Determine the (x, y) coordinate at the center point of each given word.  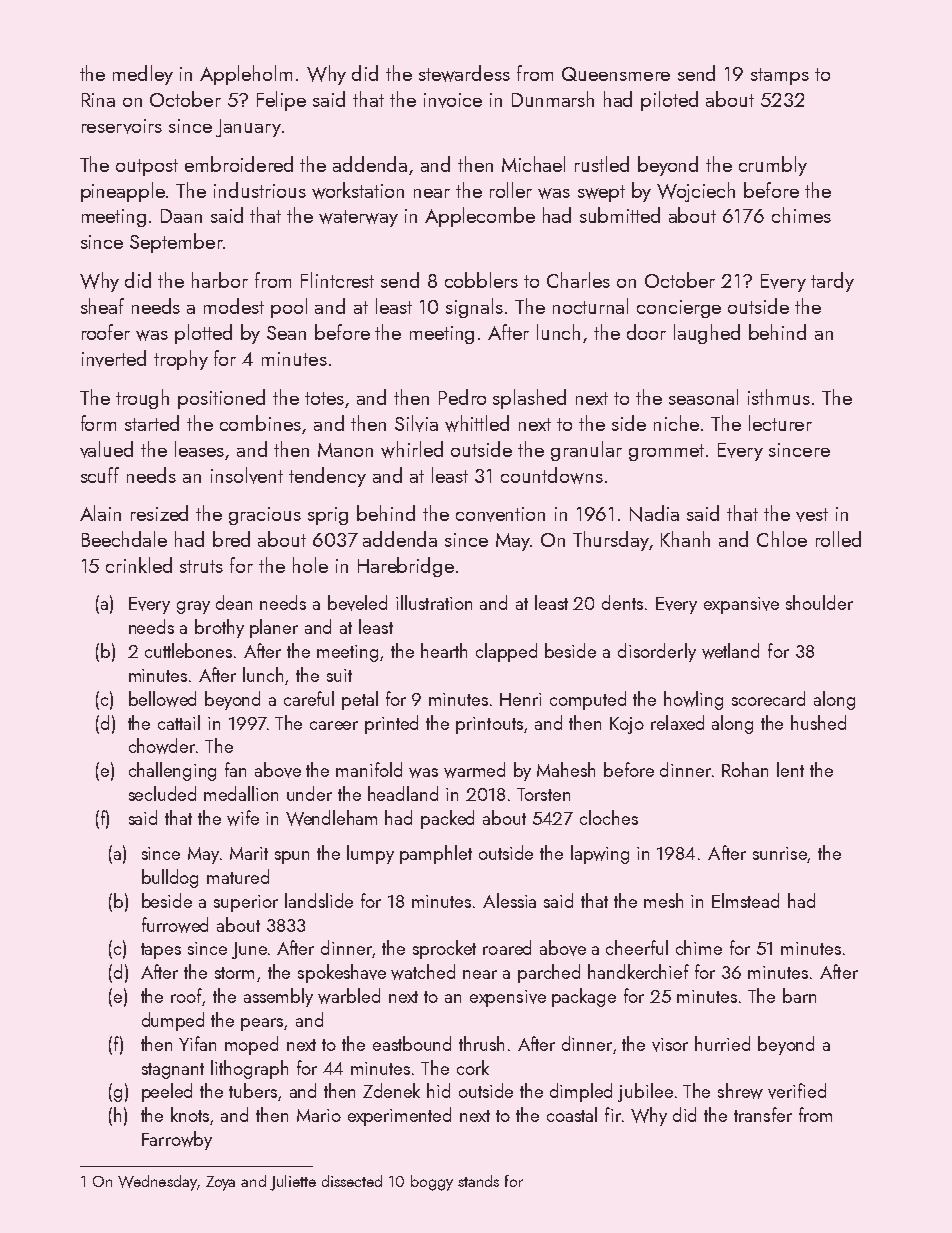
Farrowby (177, 1140)
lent (790, 769)
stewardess (464, 73)
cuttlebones (188, 650)
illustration (434, 602)
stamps (780, 76)
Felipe (281, 101)
